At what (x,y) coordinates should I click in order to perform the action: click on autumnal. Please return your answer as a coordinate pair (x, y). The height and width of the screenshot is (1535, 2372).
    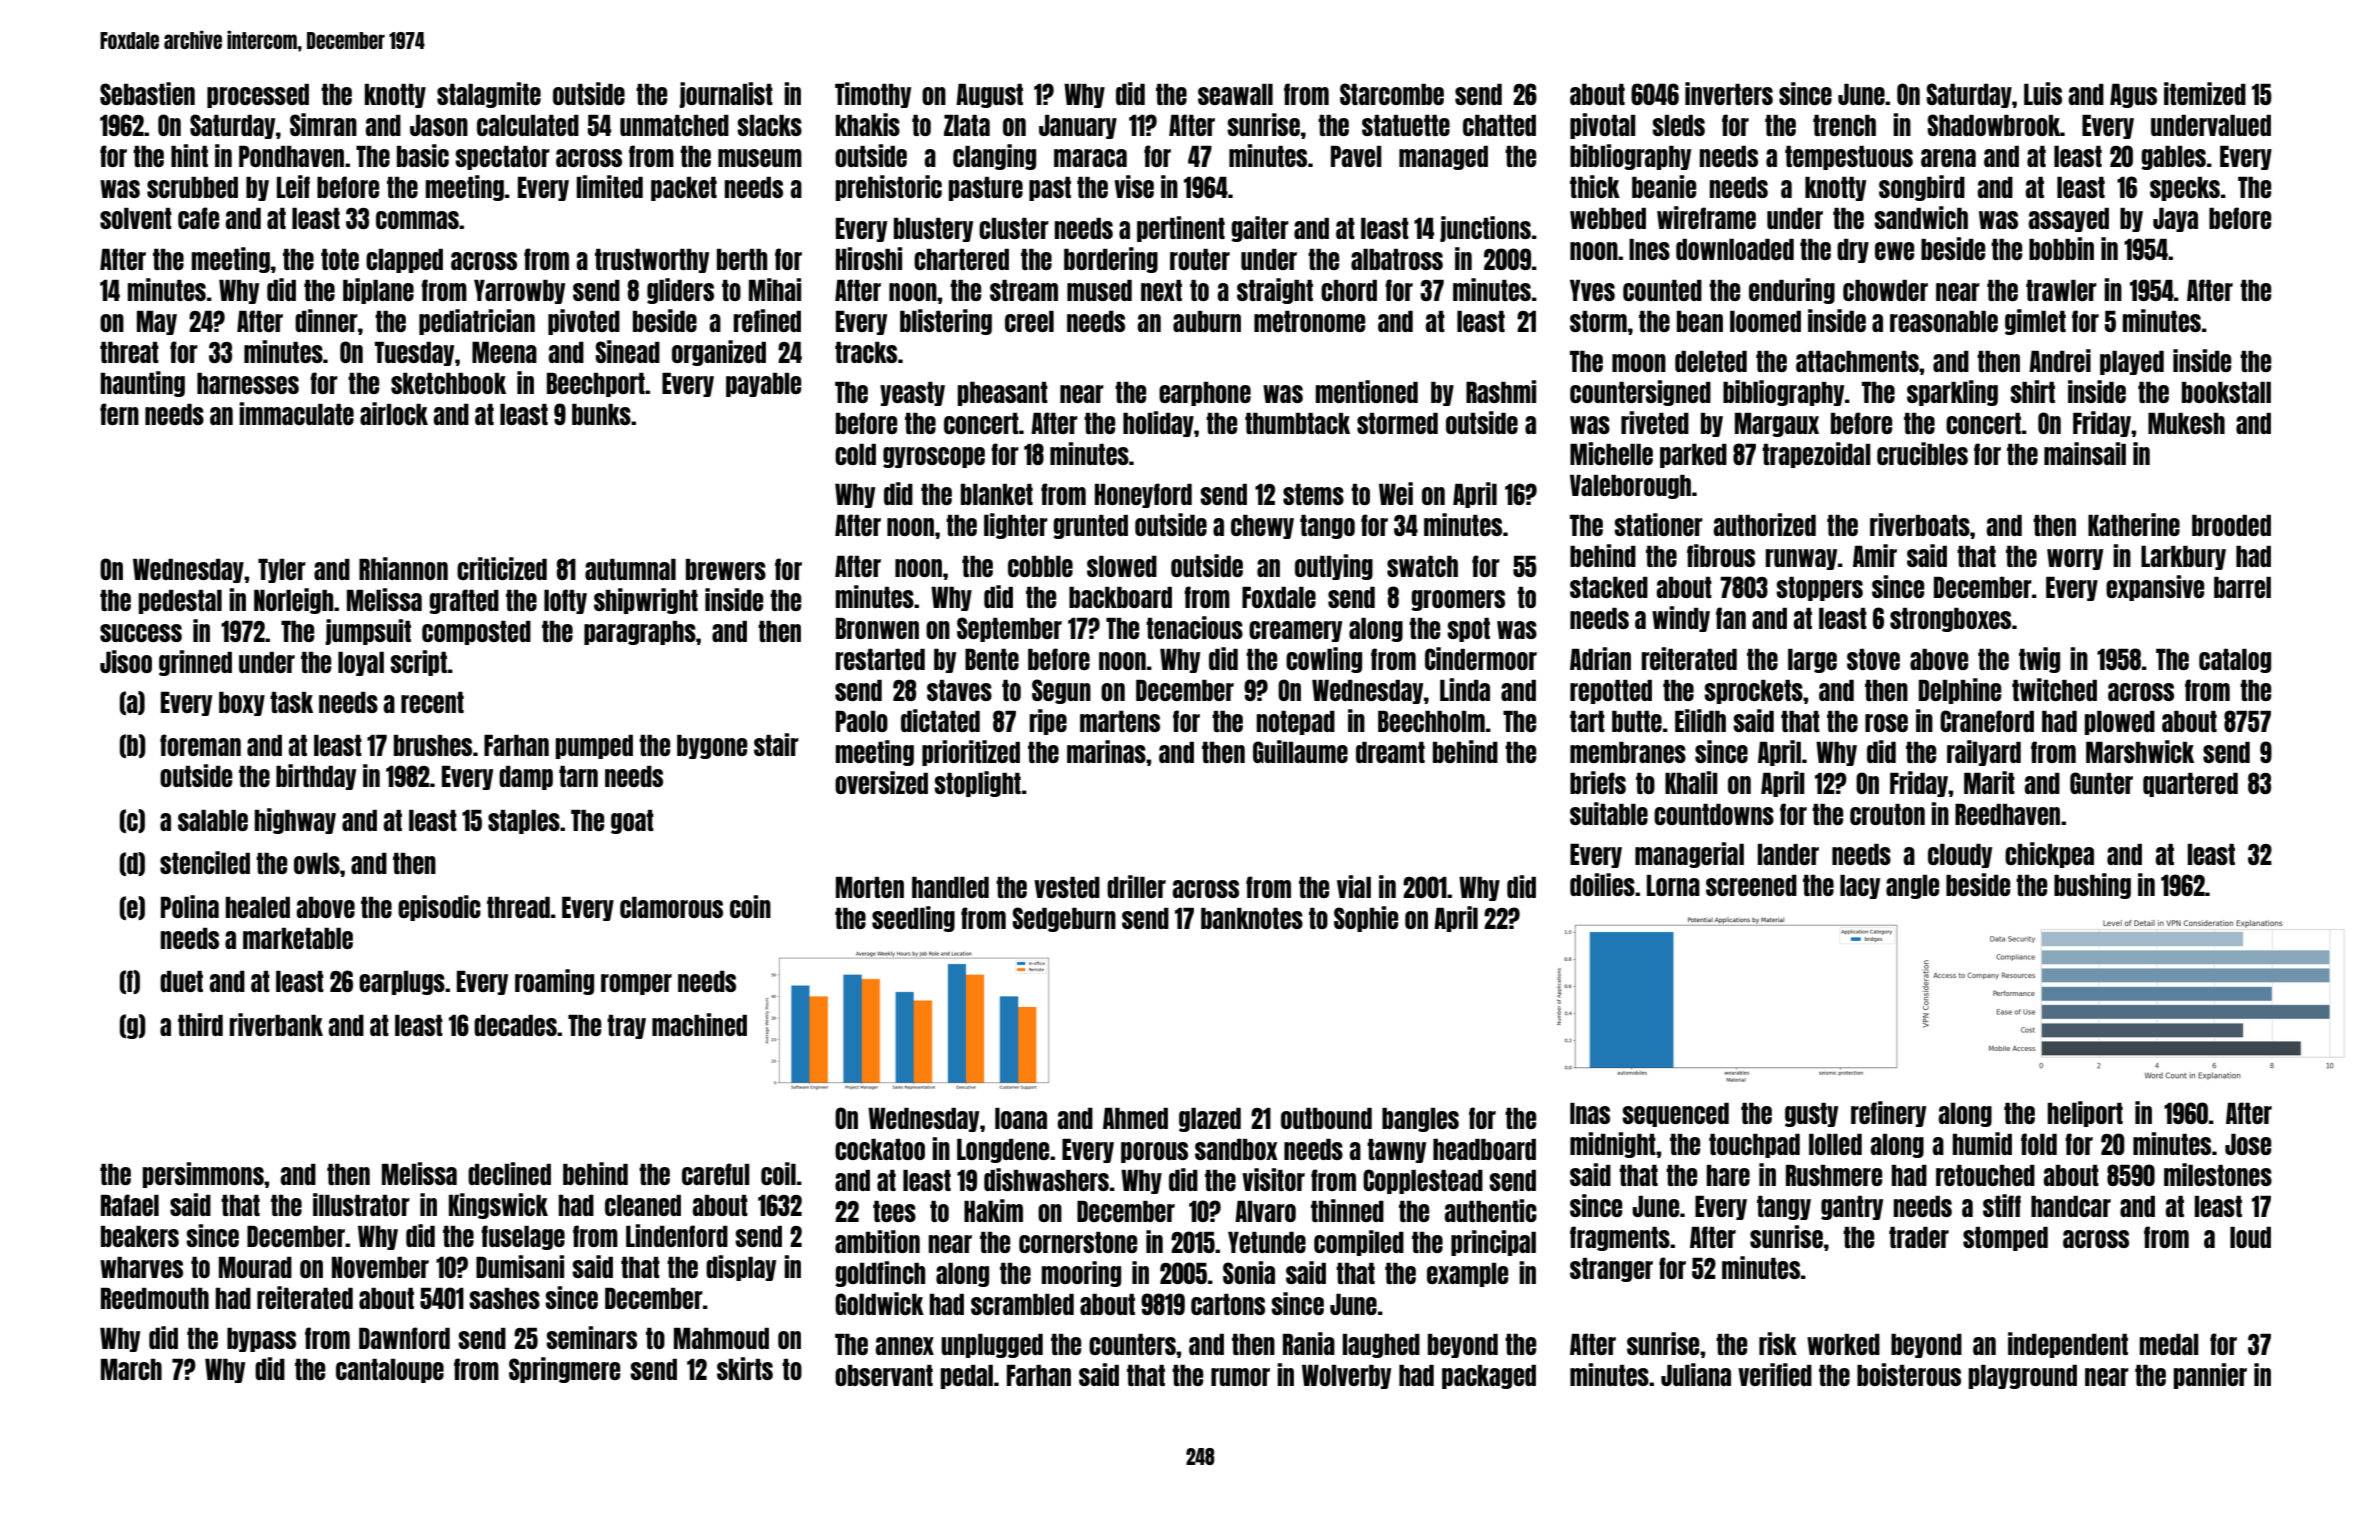
    Looking at the image, I should click on (630, 569).
